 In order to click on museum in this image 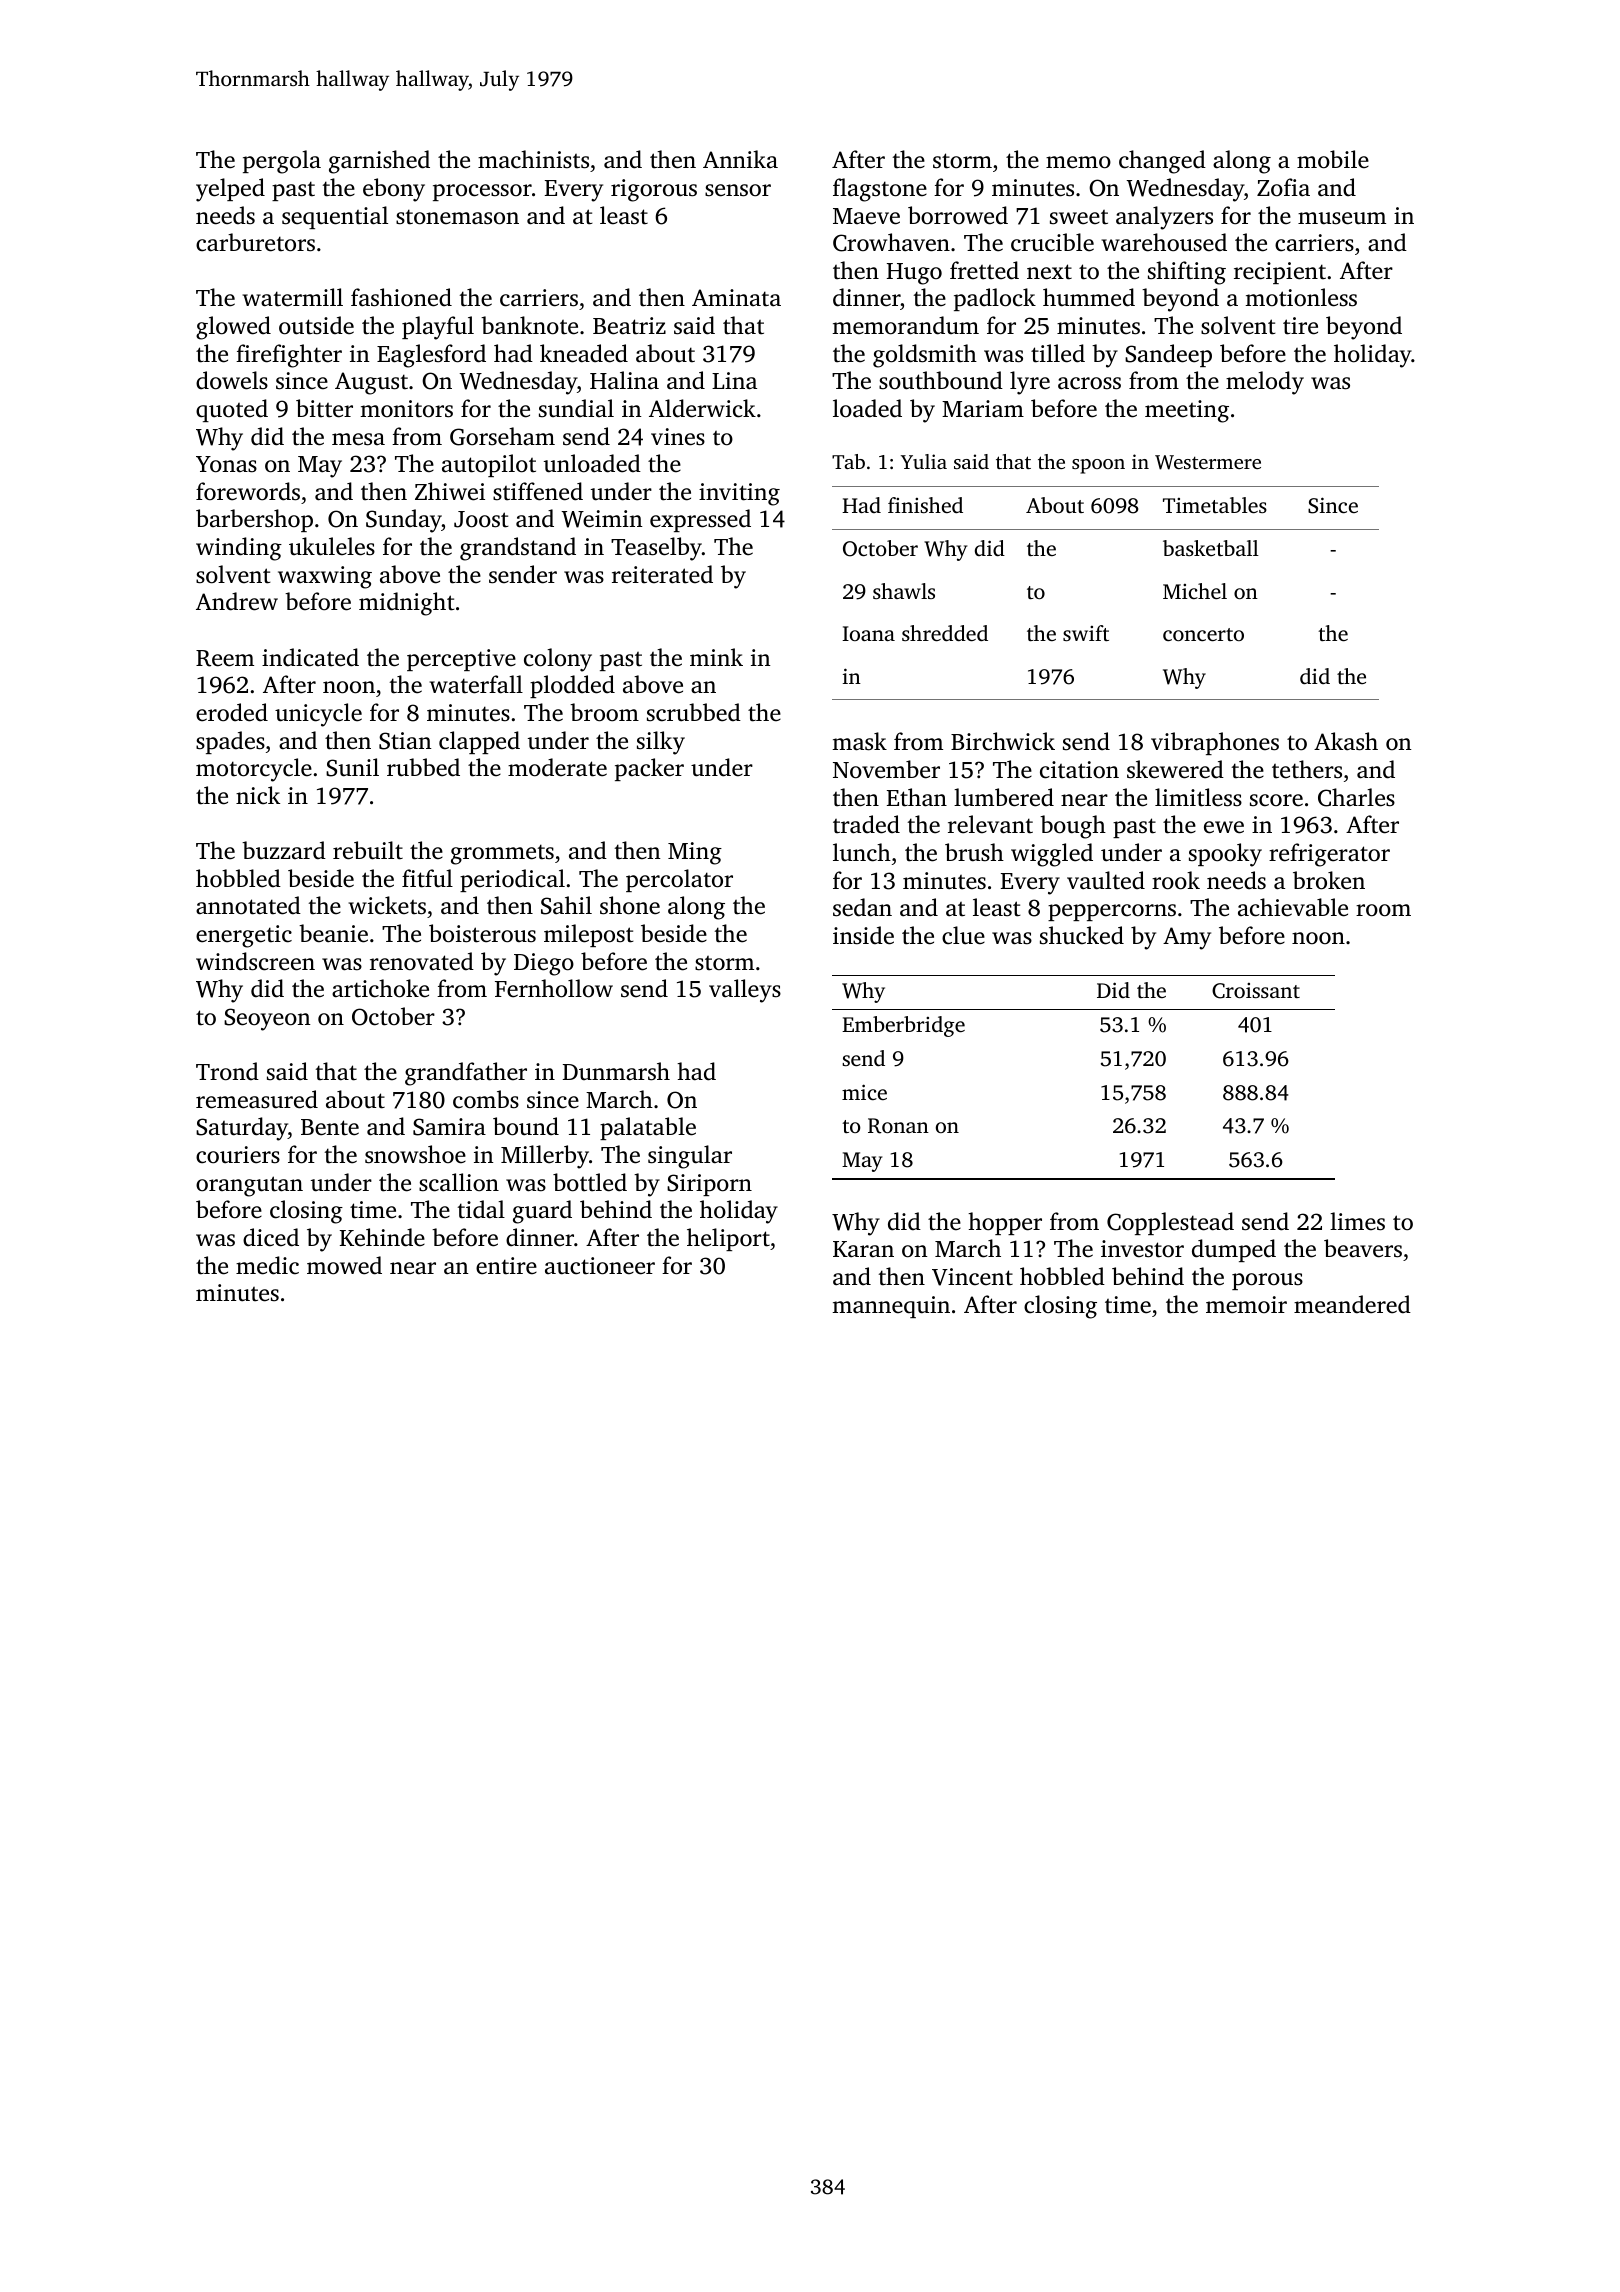, I will do `click(1342, 218)`.
